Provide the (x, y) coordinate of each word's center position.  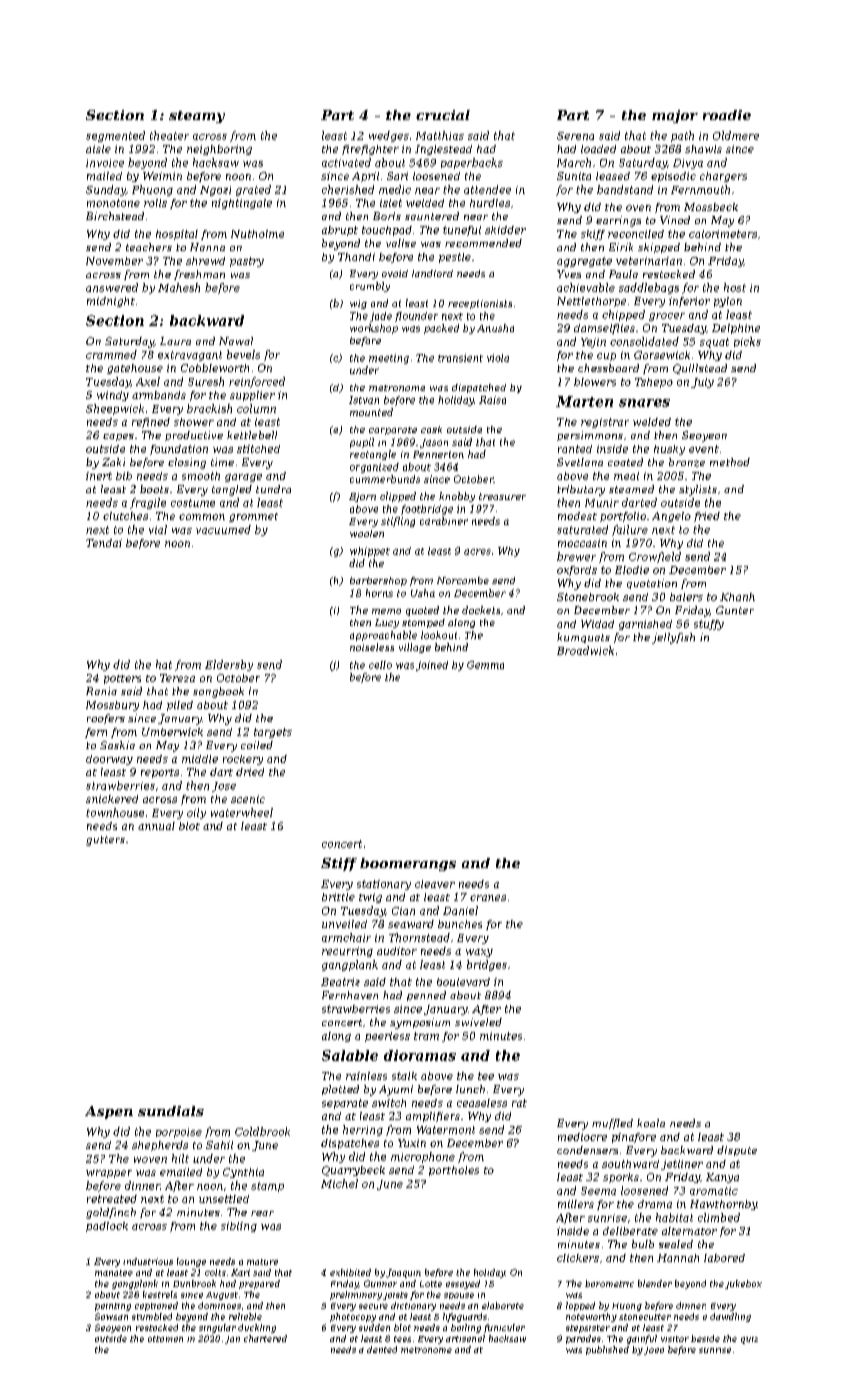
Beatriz (340, 982)
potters (122, 679)
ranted (575, 449)
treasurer (502, 496)
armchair (346, 937)
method (730, 462)
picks (747, 342)
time (222, 462)
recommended (483, 243)
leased (613, 176)
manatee (114, 1273)
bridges (487, 965)
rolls (155, 203)
